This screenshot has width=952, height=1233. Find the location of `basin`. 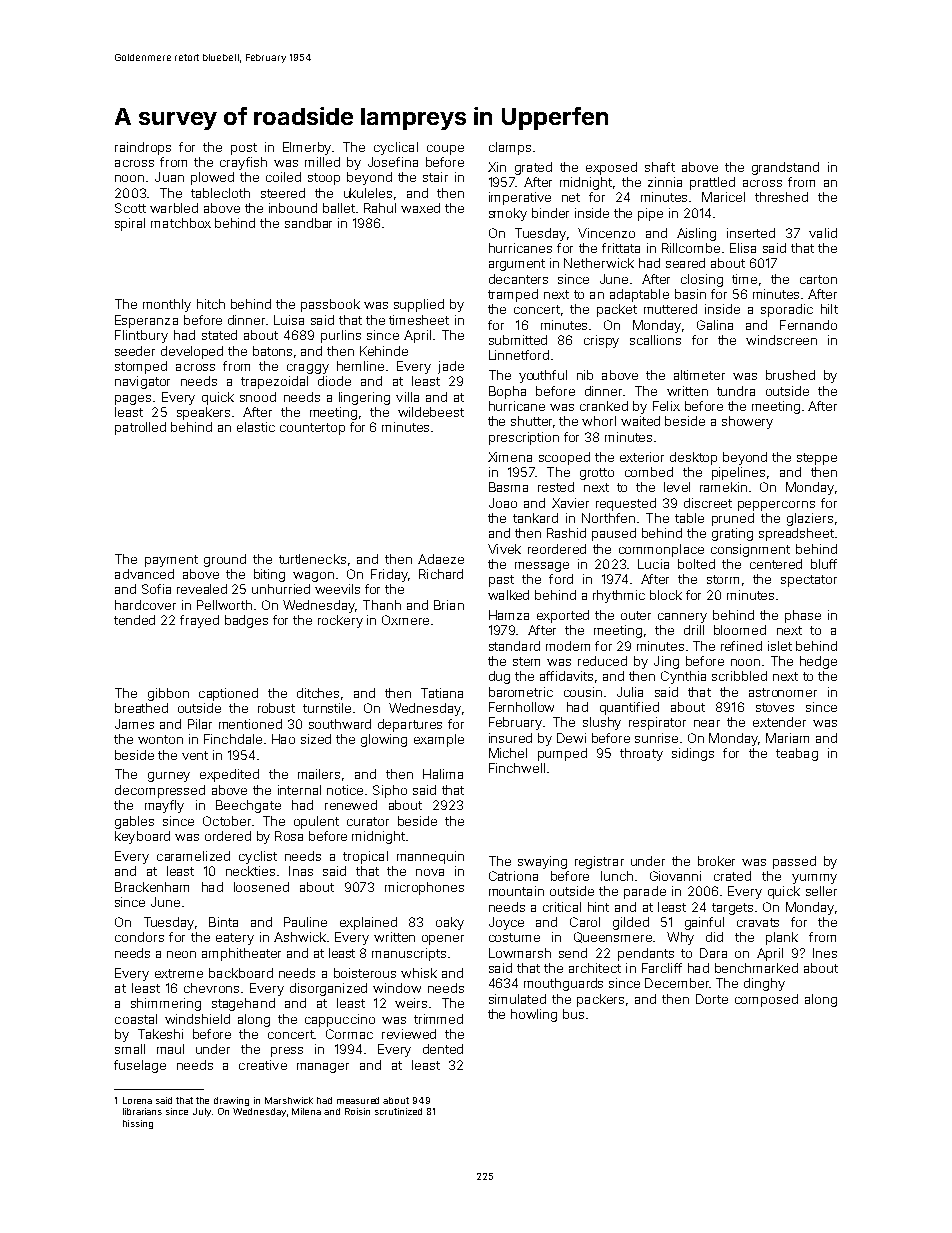

basin is located at coordinates (690, 294).
